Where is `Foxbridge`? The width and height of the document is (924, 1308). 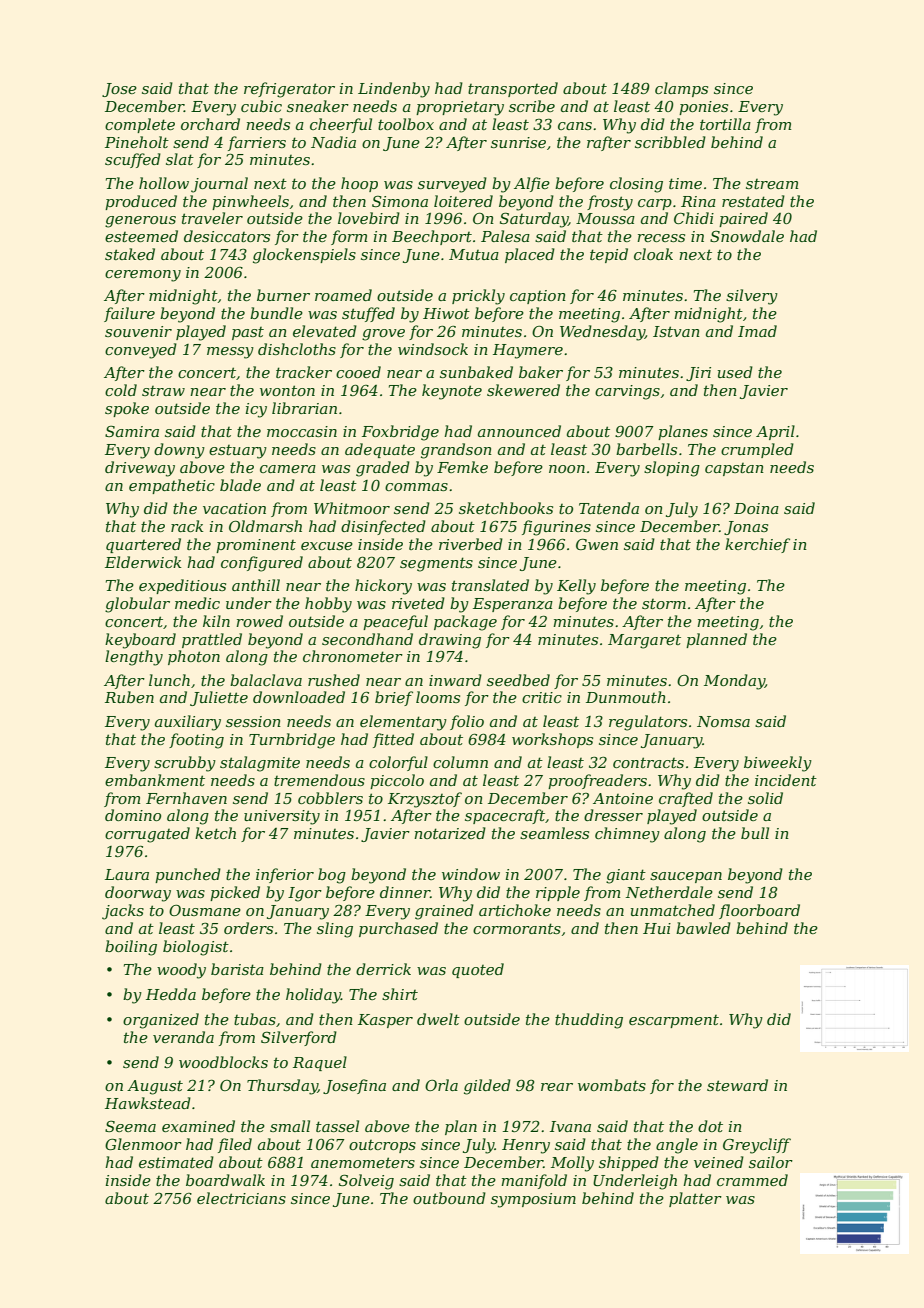
Foxbridge is located at coordinates (400, 433).
